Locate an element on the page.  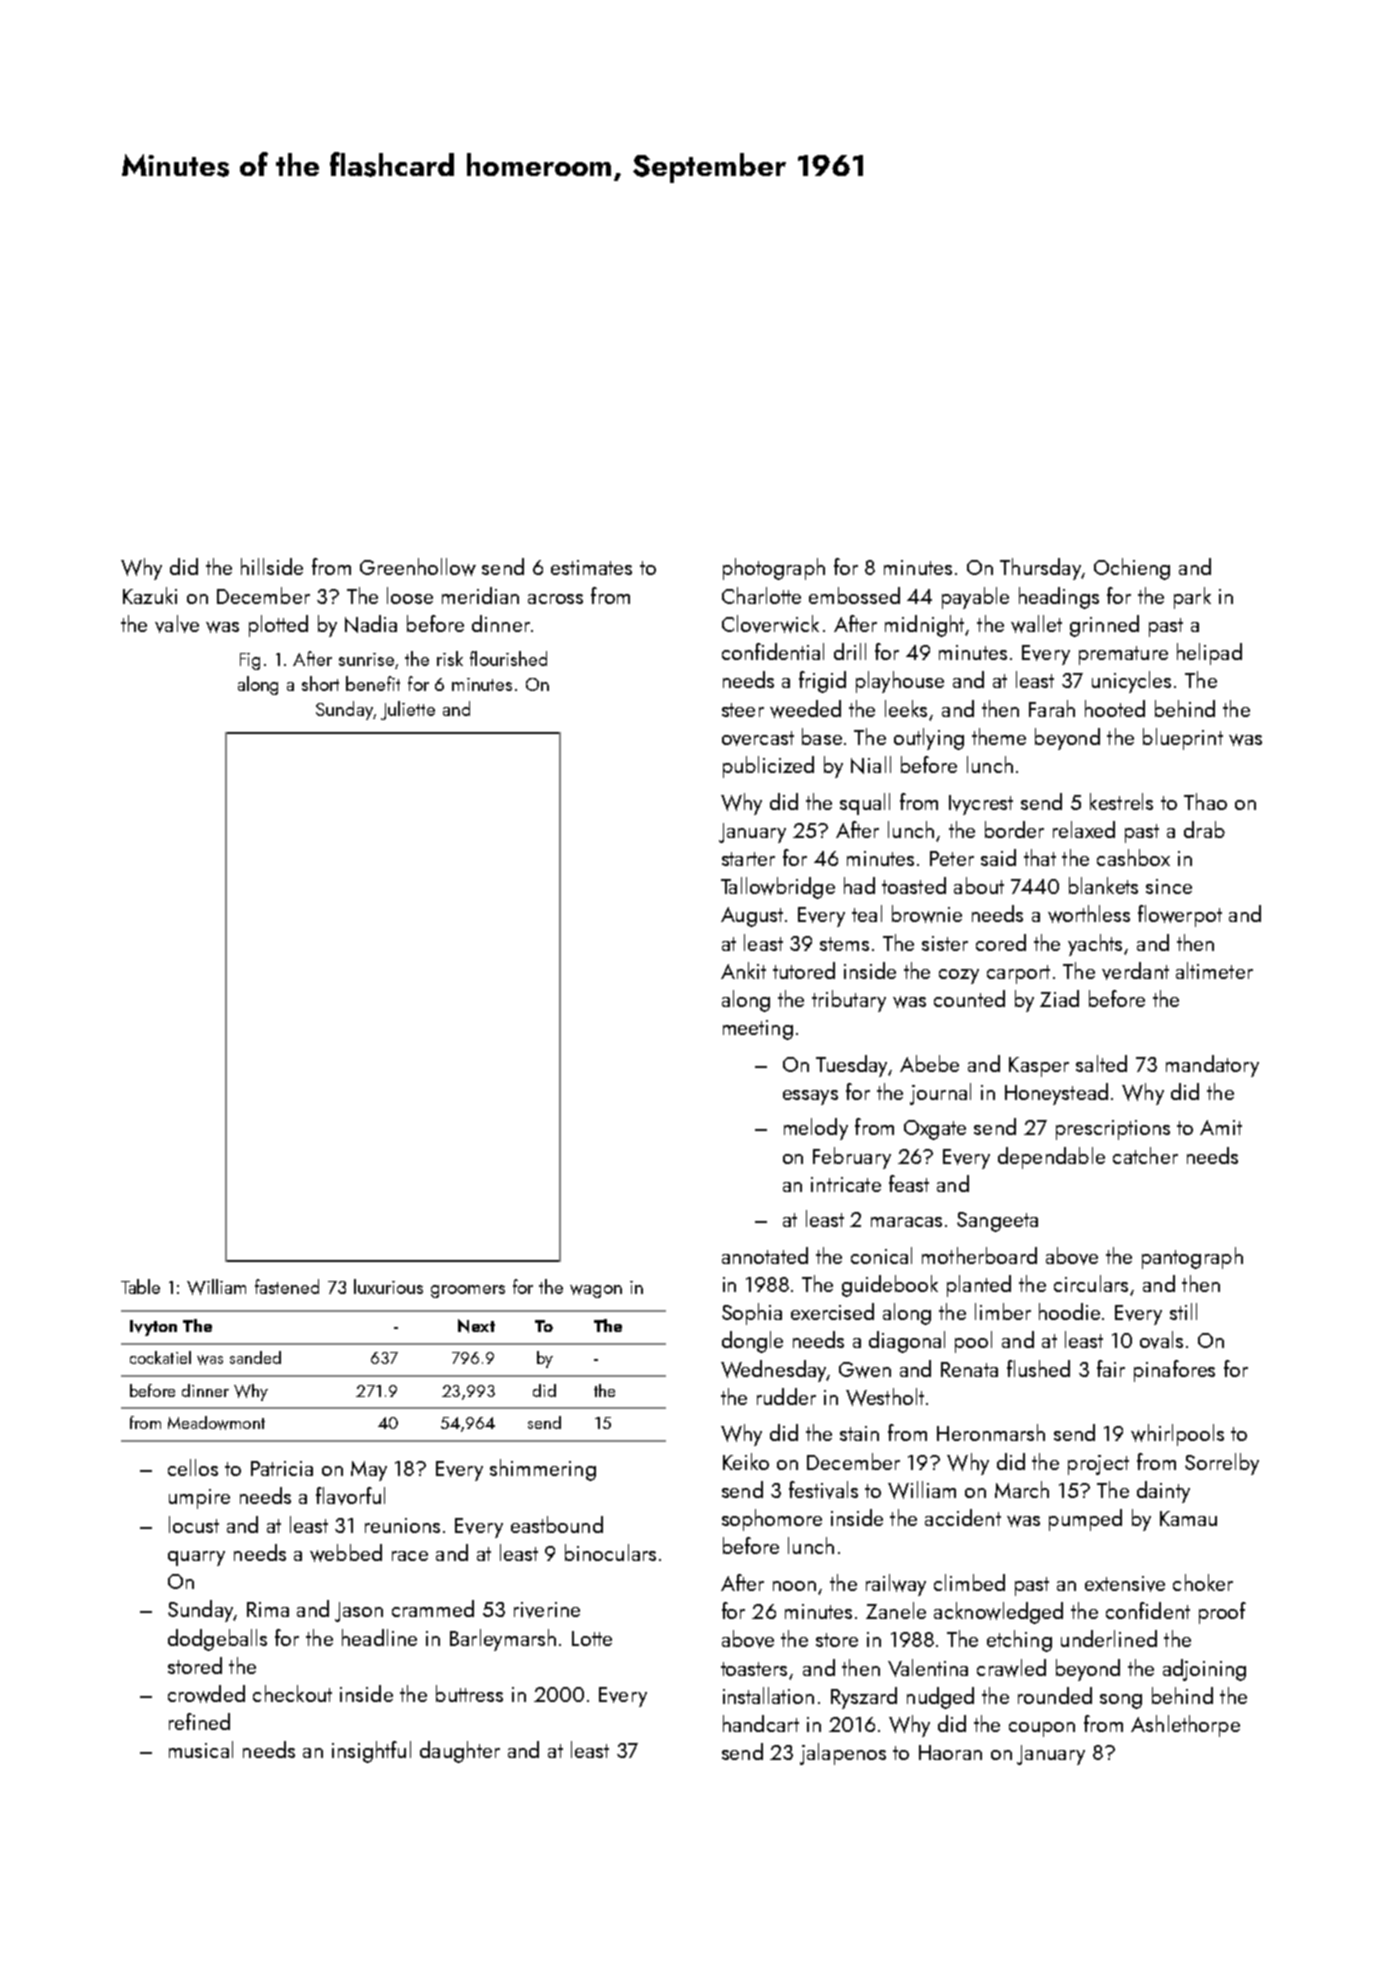
Thursday is located at coordinates (1040, 569).
